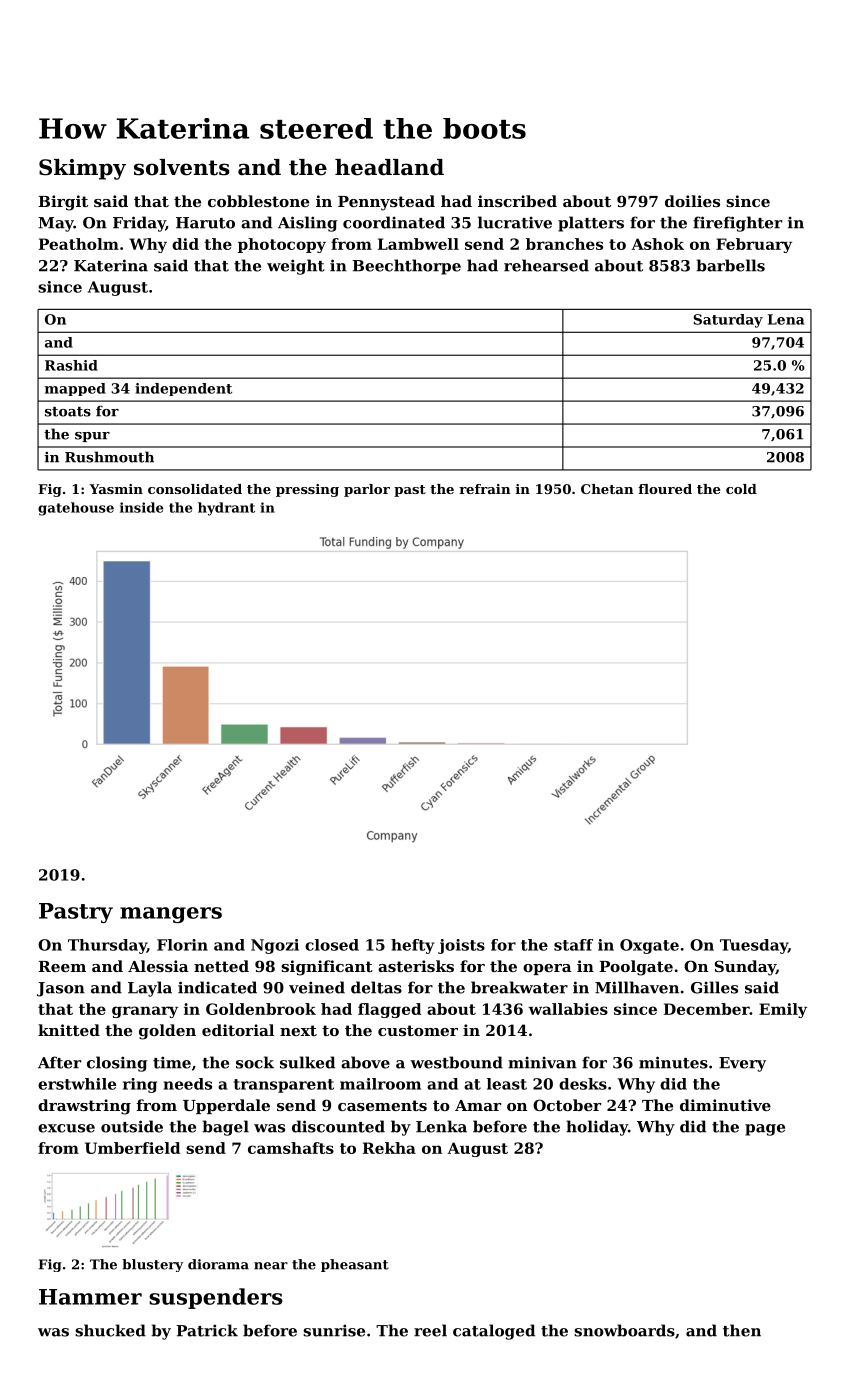 The width and height of the screenshot is (849, 1400). Describe the element at coordinates (76, 509) in the screenshot. I see `gatehouse` at that location.
